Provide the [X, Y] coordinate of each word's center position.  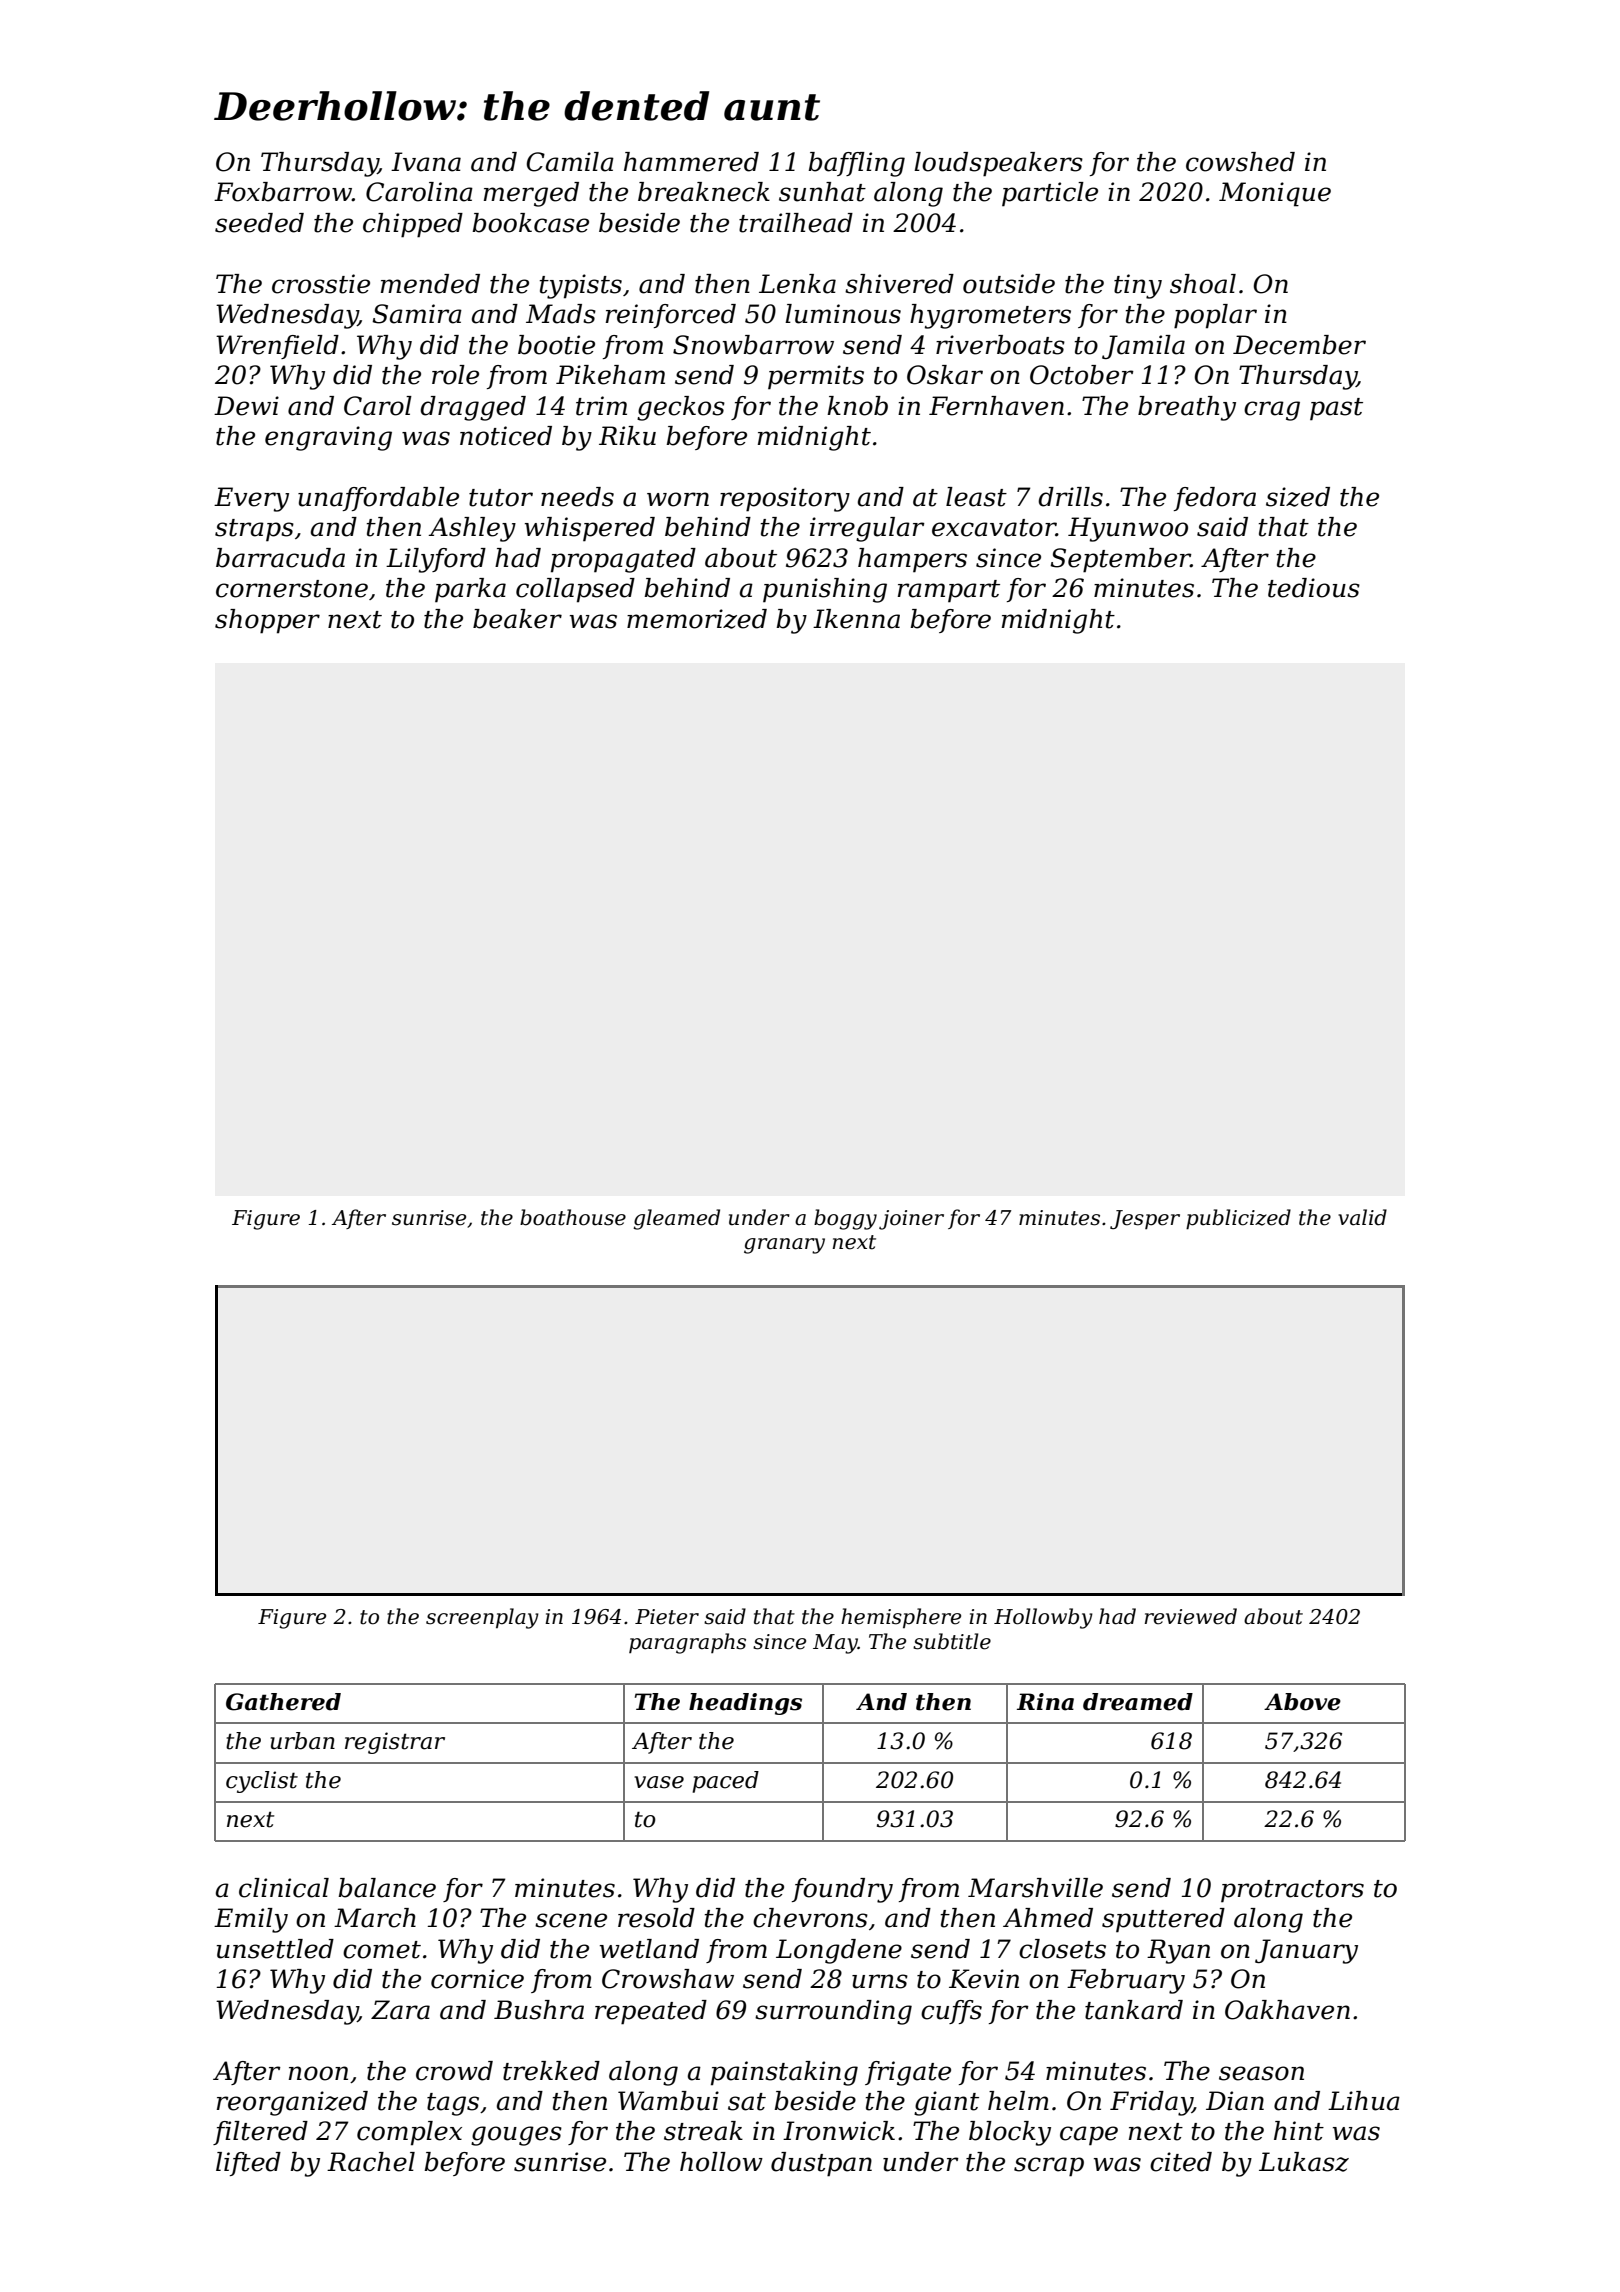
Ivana [426, 162]
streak [703, 2131]
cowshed [1240, 162]
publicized [1238, 1219]
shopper [267, 621]
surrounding [833, 2012]
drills [1070, 497]
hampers [912, 560]
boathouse [573, 1217]
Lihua [1364, 2101]
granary [784, 1246]
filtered [260, 2133]
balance [387, 1888]
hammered [691, 162]
